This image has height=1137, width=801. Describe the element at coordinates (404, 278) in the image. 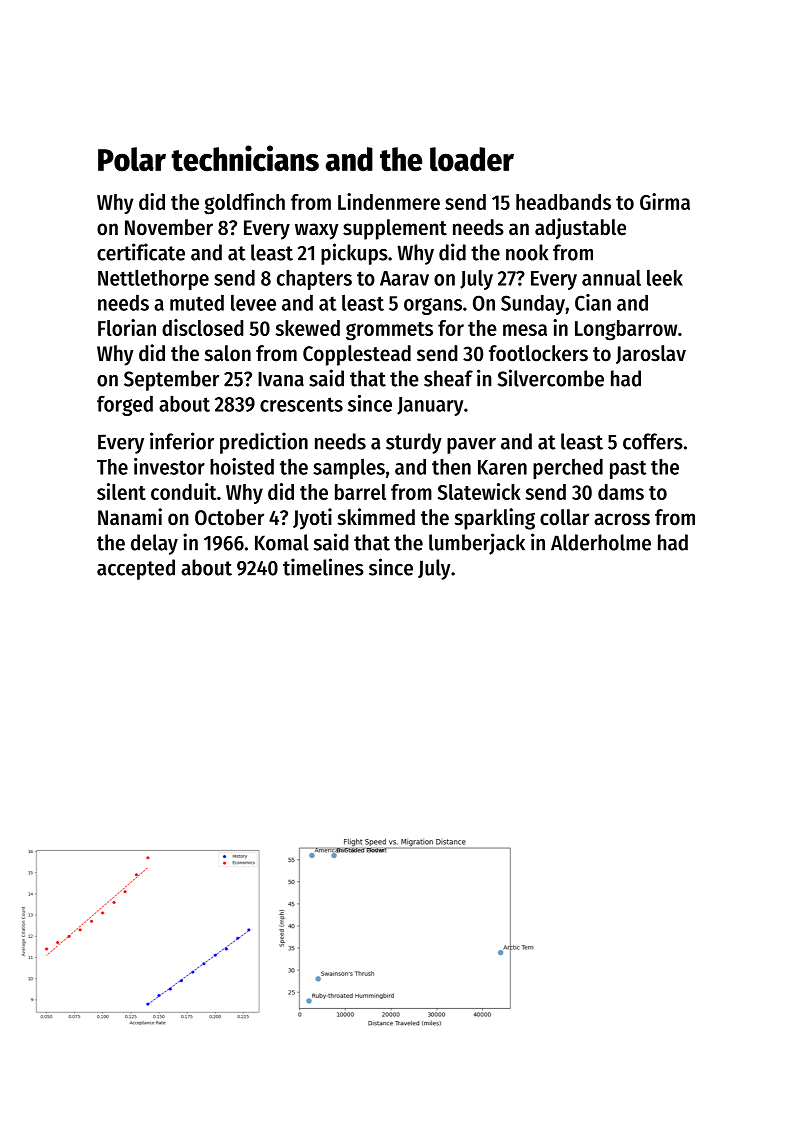

I see `Aarav` at that location.
